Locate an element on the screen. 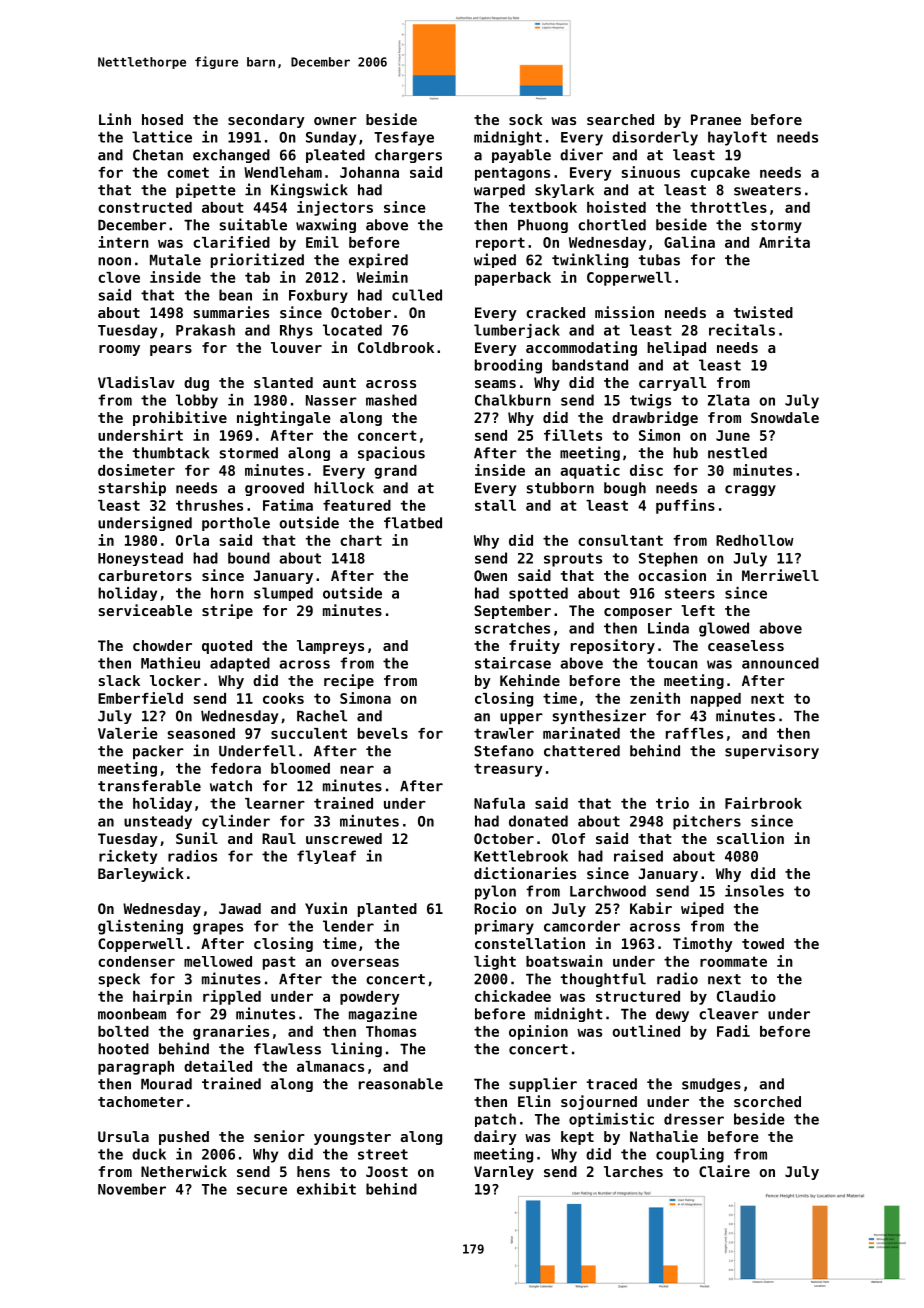 This screenshot has height=1308, width=924. detailed is located at coordinates (218, 1066).
